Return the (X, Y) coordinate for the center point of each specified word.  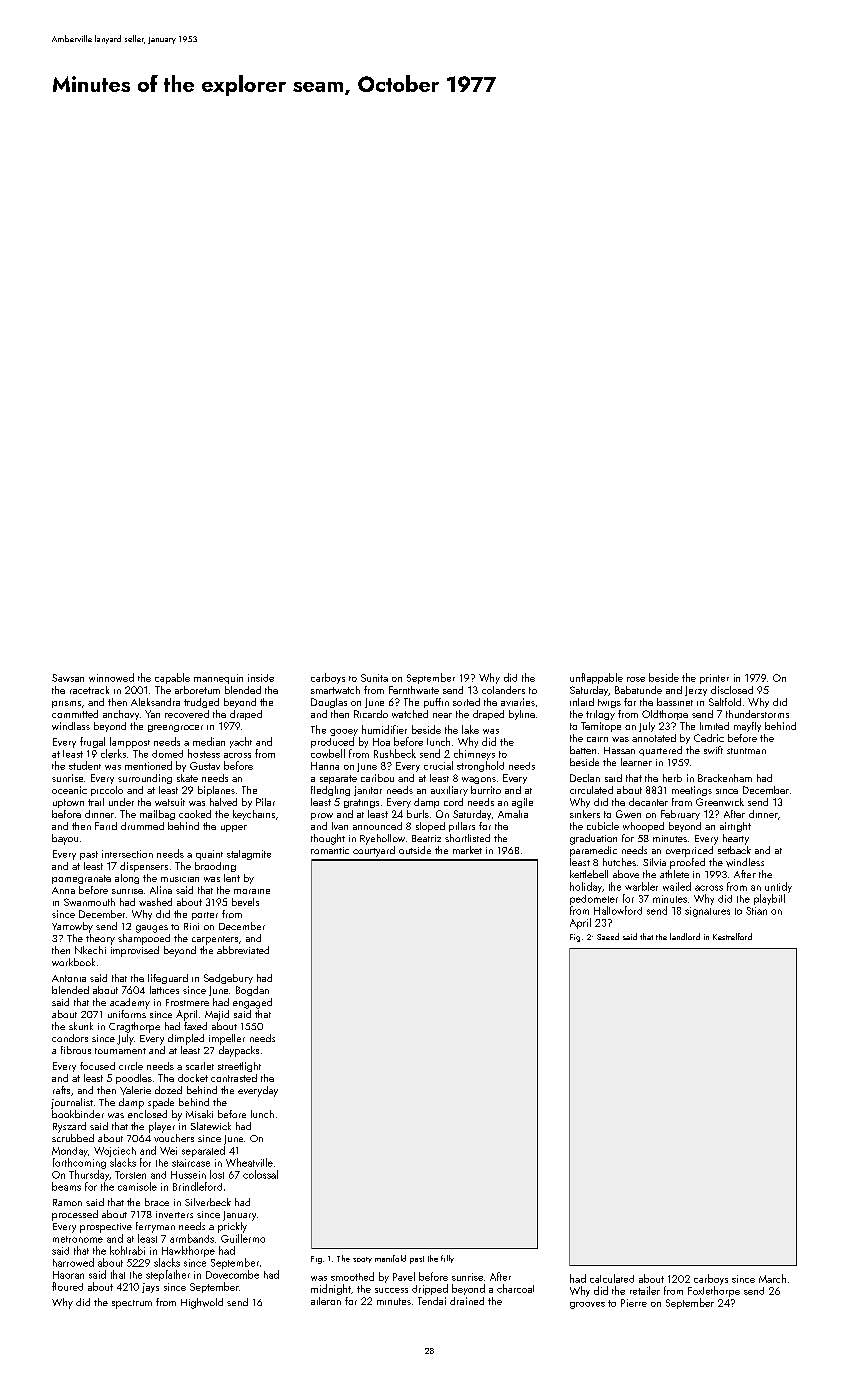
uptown (68, 803)
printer (714, 679)
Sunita (374, 678)
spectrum (132, 1304)
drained (467, 1301)
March (772, 1278)
